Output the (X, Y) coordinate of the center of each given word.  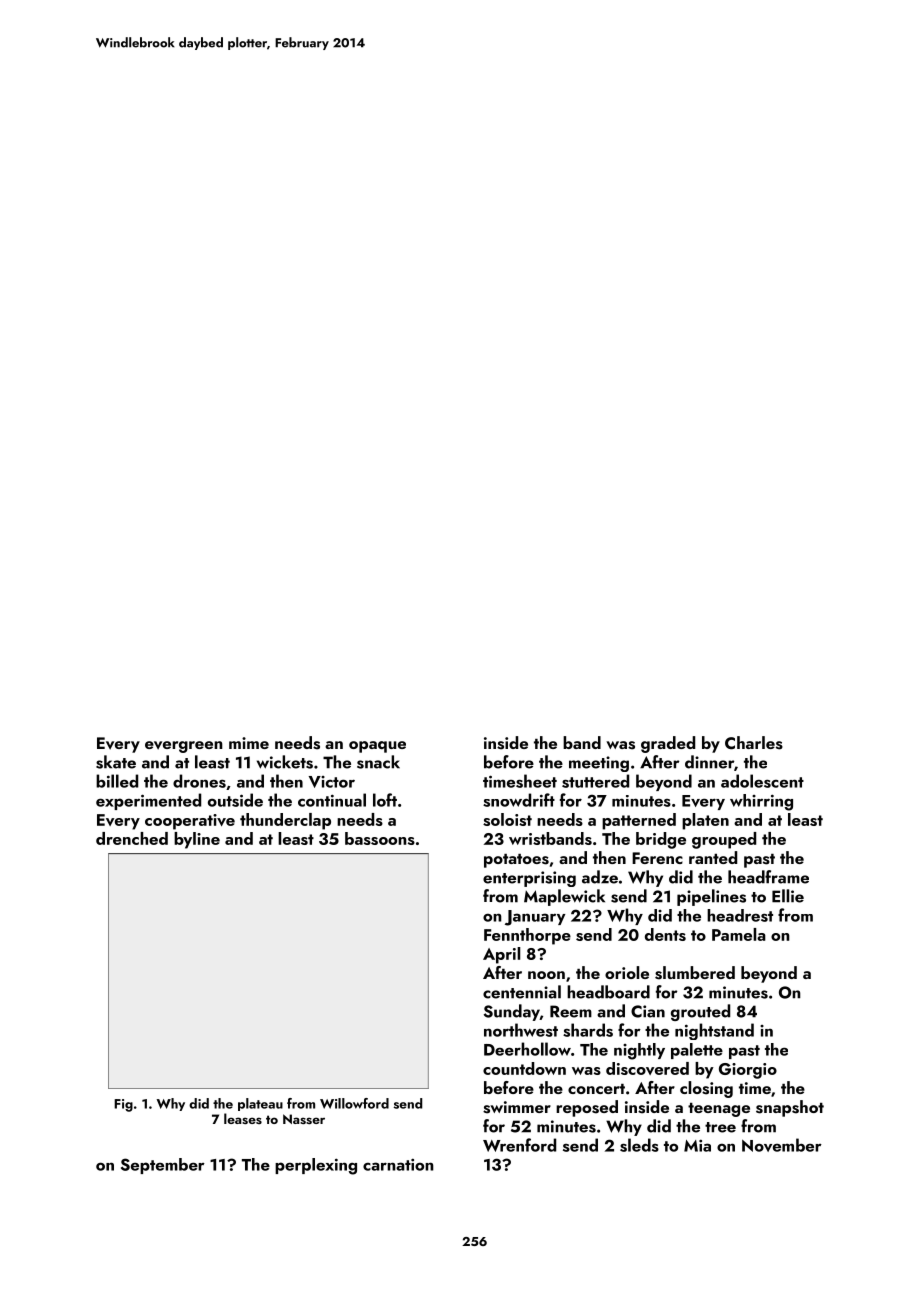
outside (235, 800)
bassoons (380, 838)
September (163, 1166)
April (501, 955)
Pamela (739, 934)
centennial (522, 992)
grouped (724, 840)
